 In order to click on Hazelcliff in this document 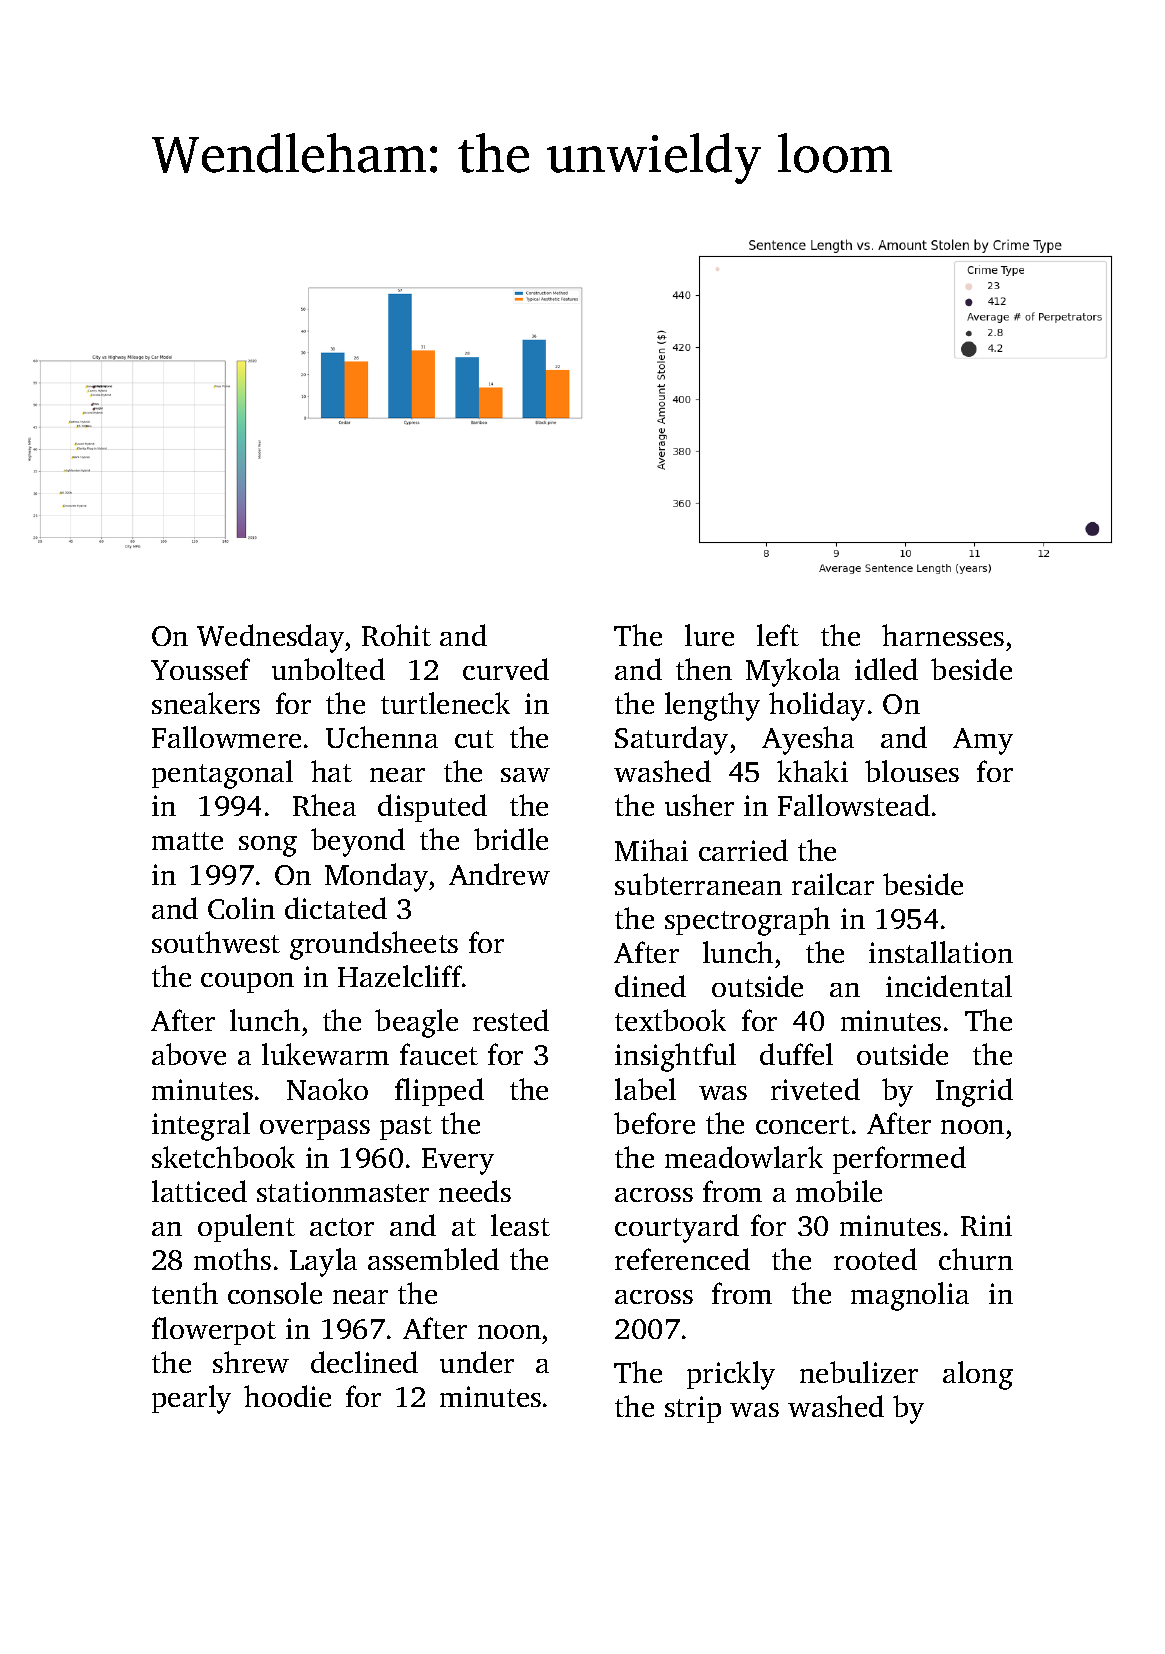, I will do `click(400, 976)`.
